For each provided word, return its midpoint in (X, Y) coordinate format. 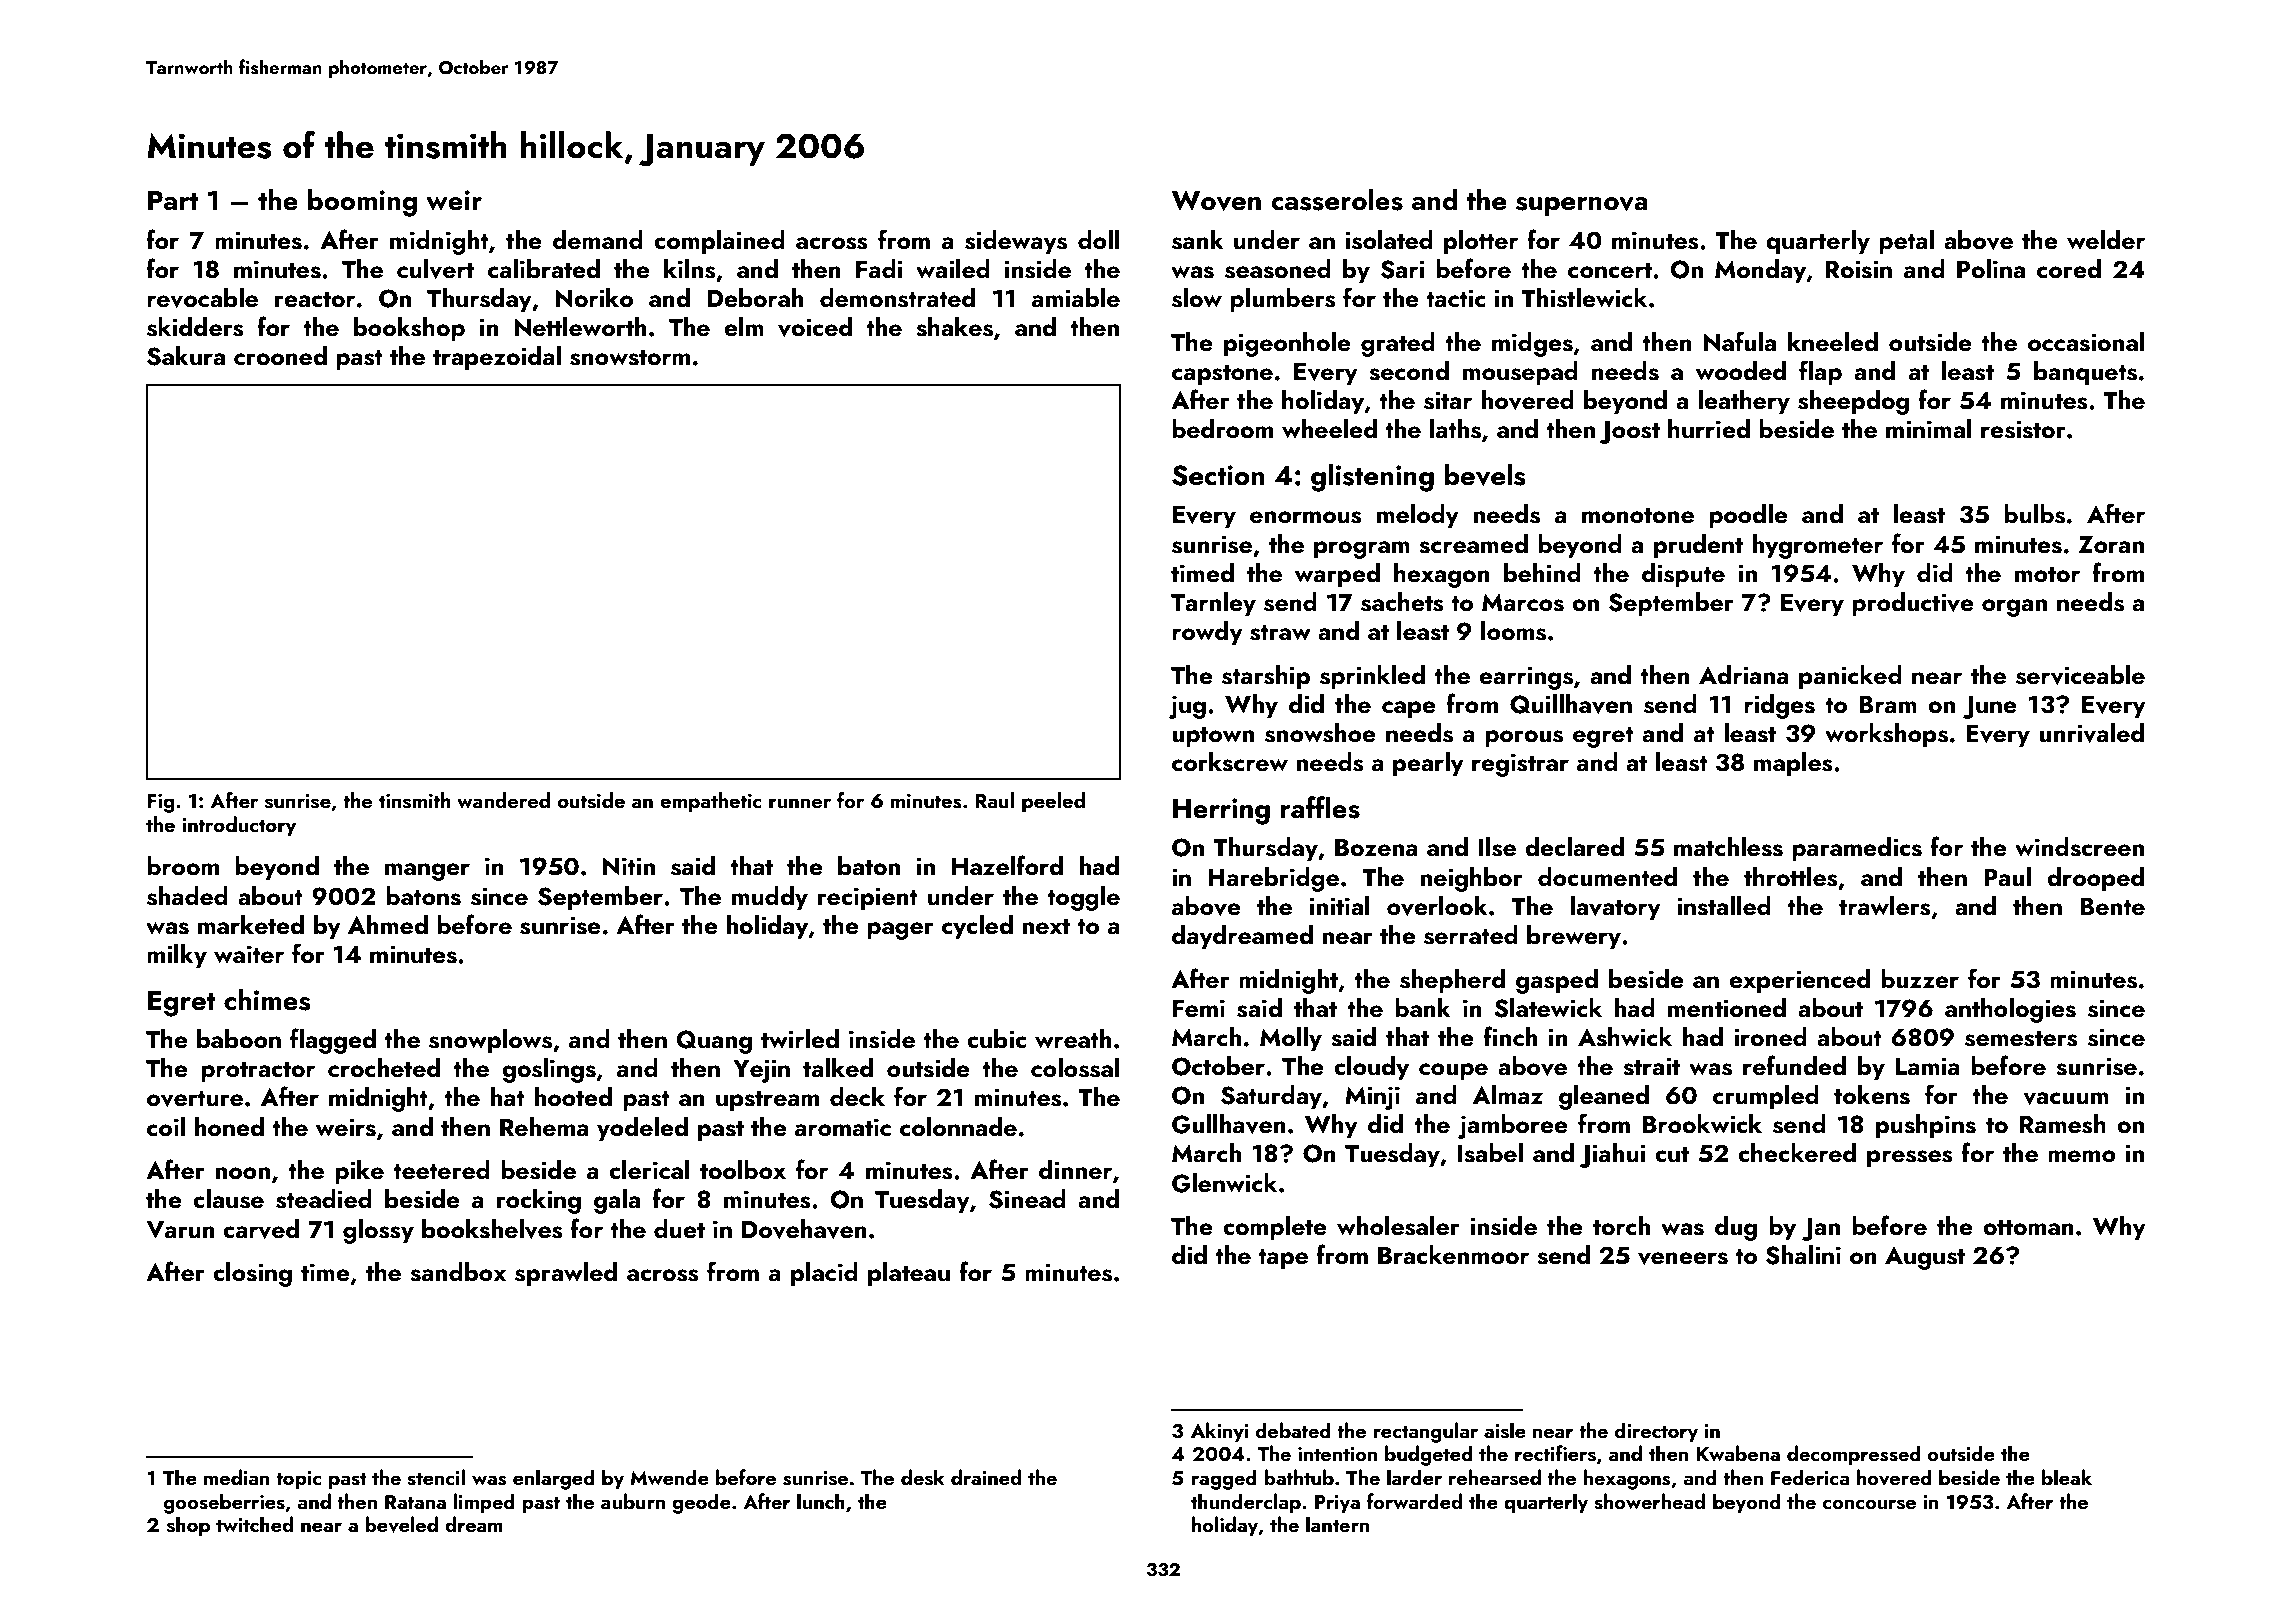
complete (1275, 1228)
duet (679, 1229)
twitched (254, 1524)
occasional (2086, 342)
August (1925, 1258)
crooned (280, 356)
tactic (1456, 298)
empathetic (711, 802)
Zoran (2111, 545)
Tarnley (1213, 604)
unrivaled (2091, 733)
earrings (1526, 678)
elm (744, 327)
